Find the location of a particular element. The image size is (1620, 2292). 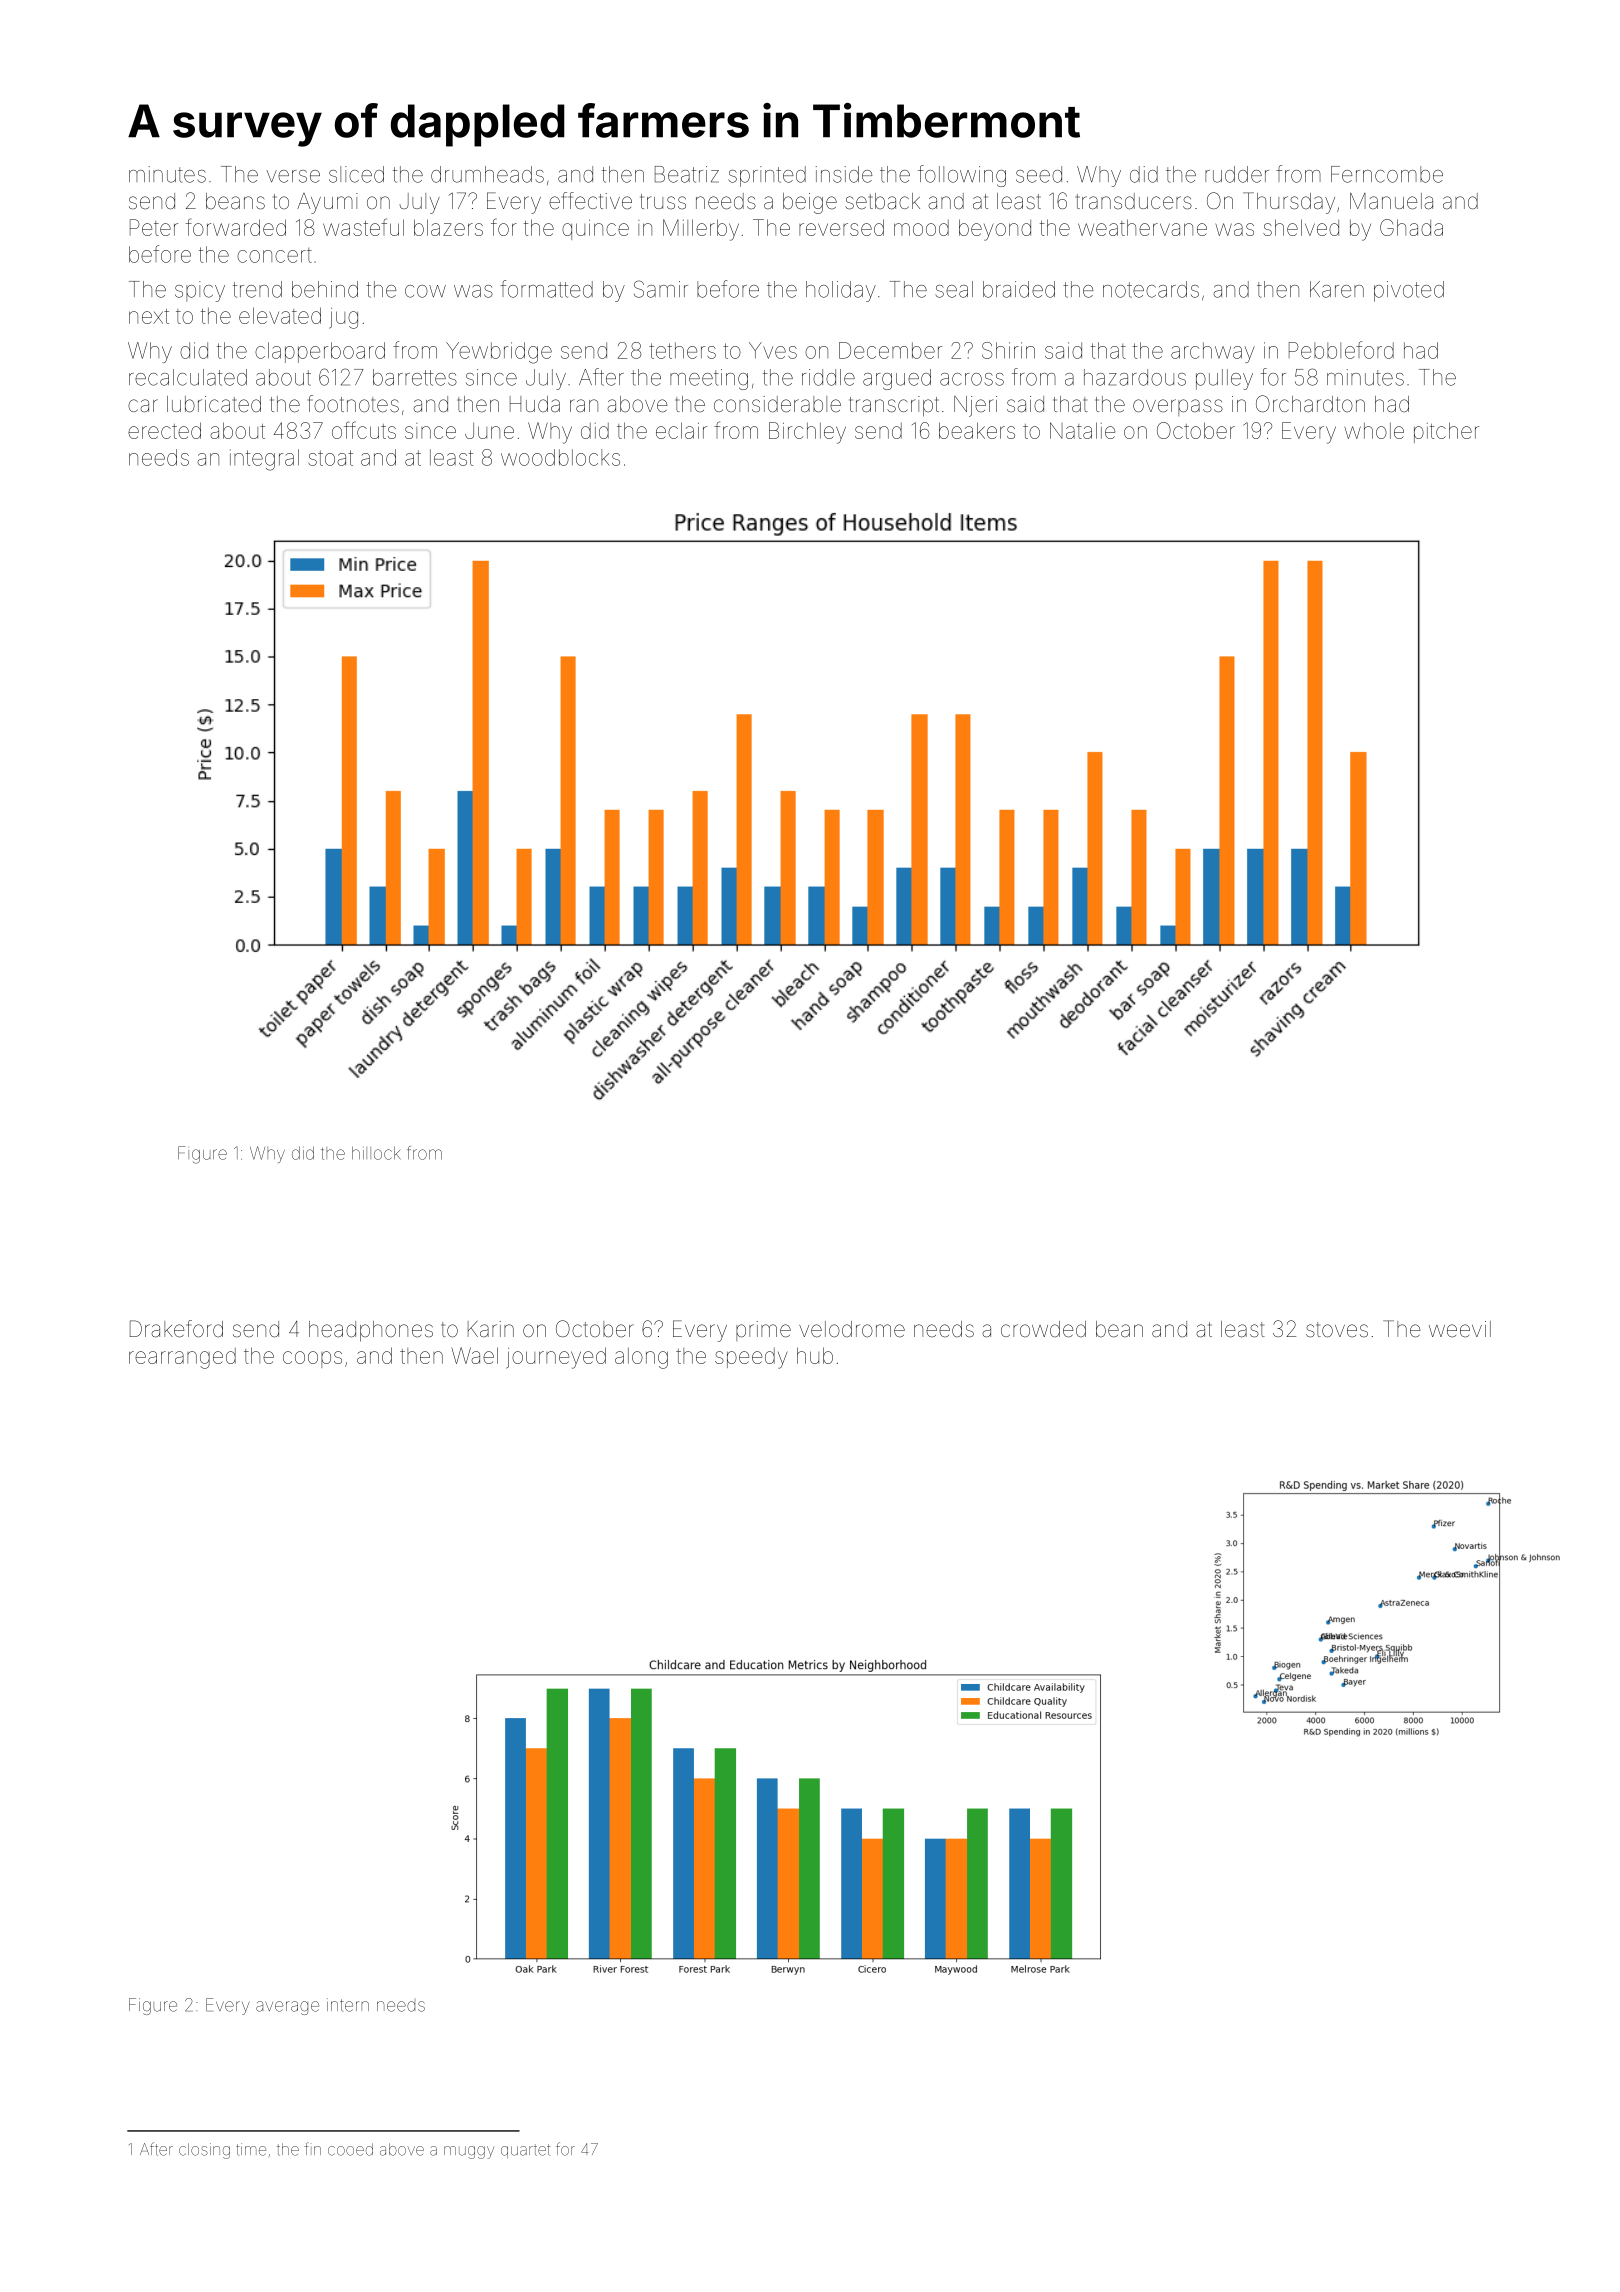

closing is located at coordinates (204, 2151).
